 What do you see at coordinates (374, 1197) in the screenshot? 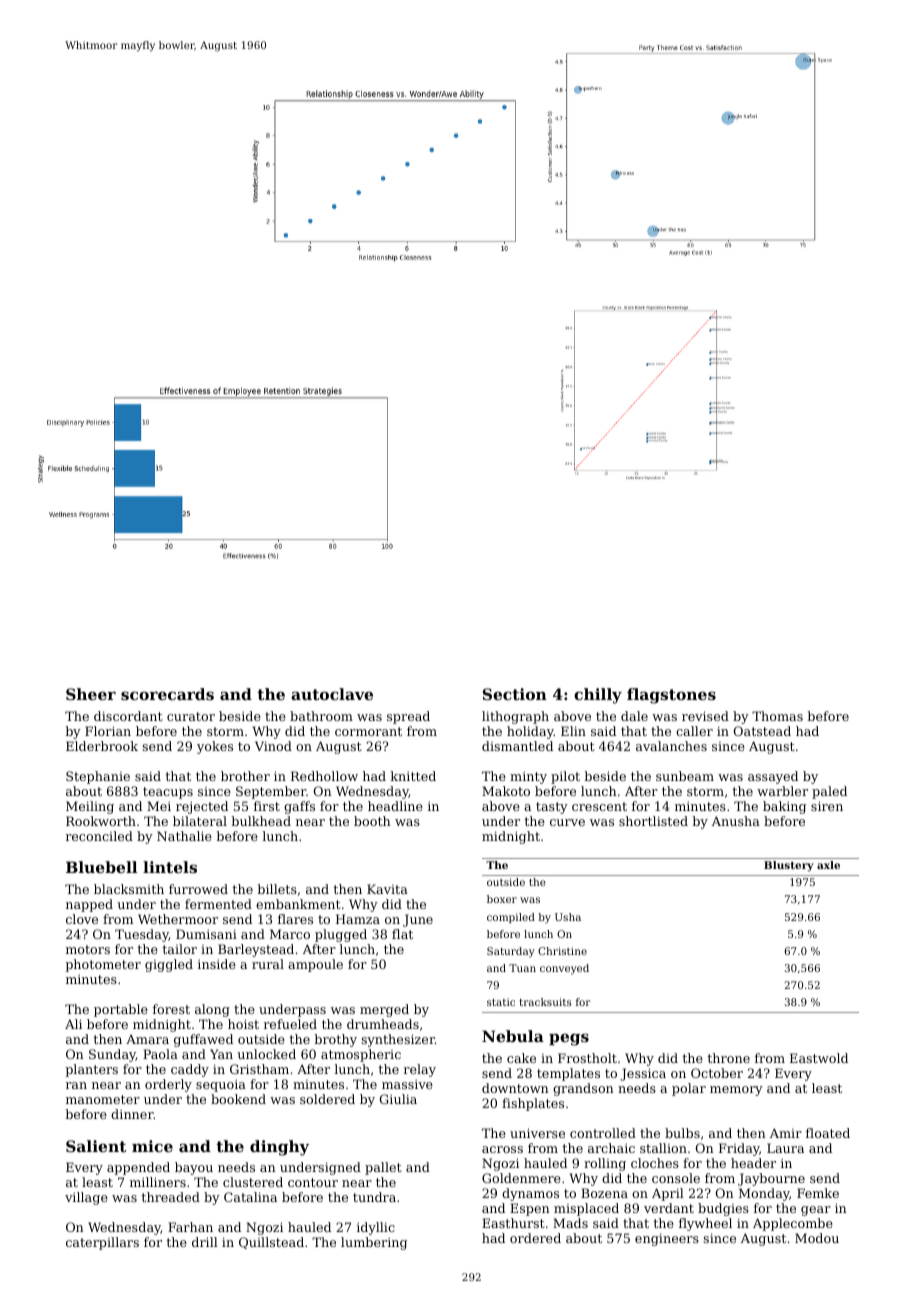
I see `tundra` at bounding box center [374, 1197].
